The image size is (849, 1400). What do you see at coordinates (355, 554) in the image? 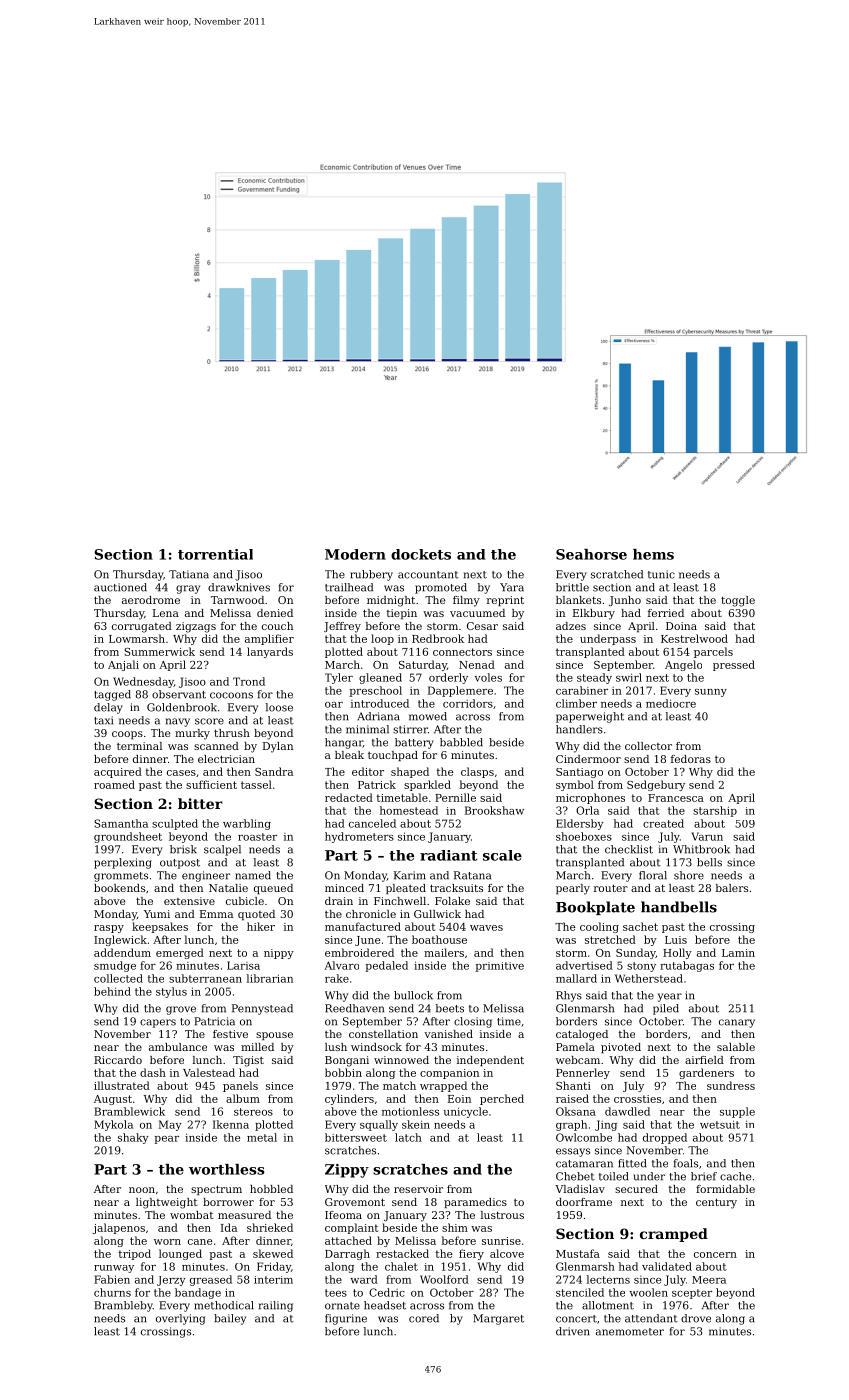
I see `Modern` at bounding box center [355, 554].
